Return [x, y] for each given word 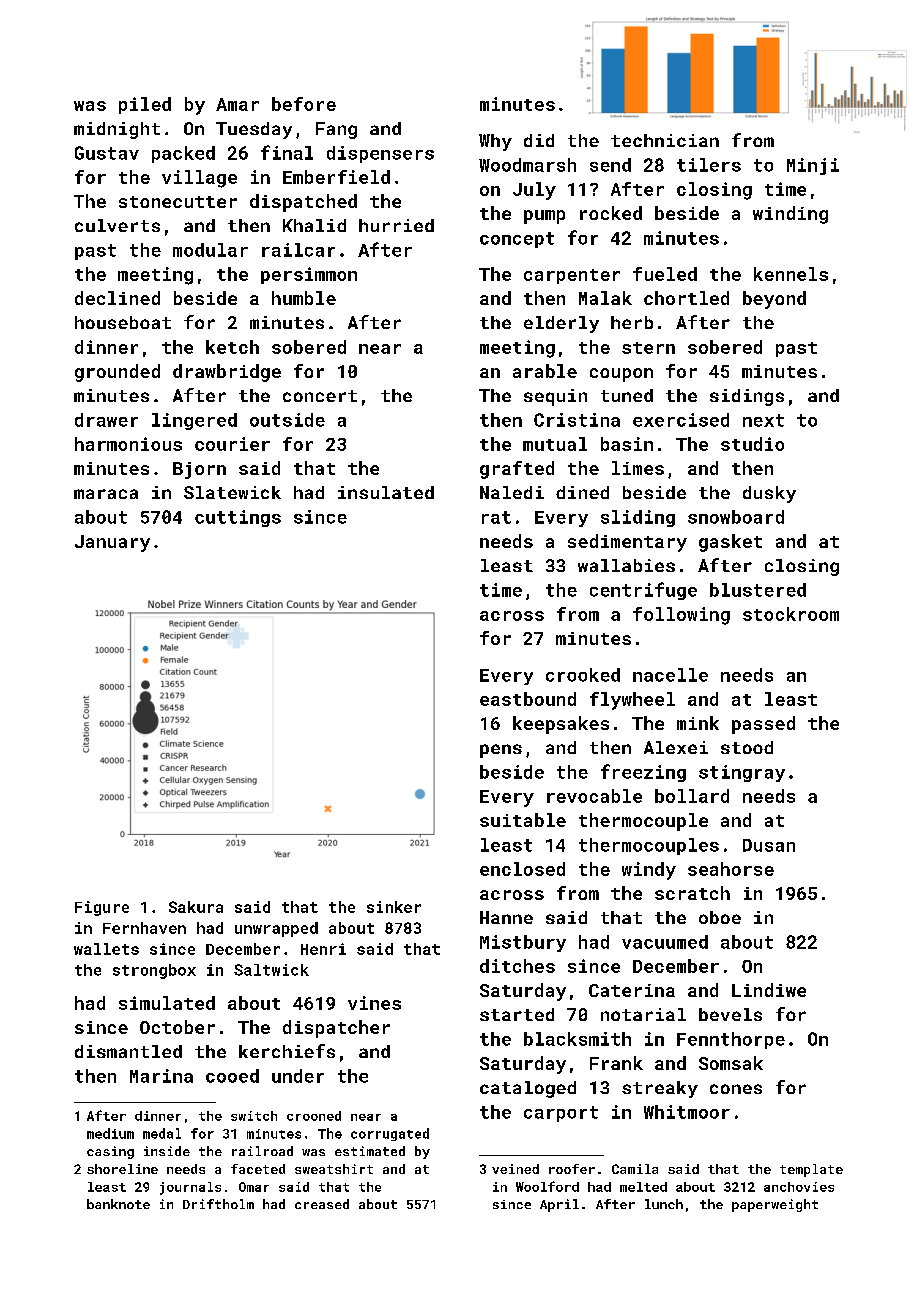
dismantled [128, 1051]
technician [665, 140]
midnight [117, 130]
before [304, 104]
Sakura [196, 907]
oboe [720, 917]
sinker [394, 907]
